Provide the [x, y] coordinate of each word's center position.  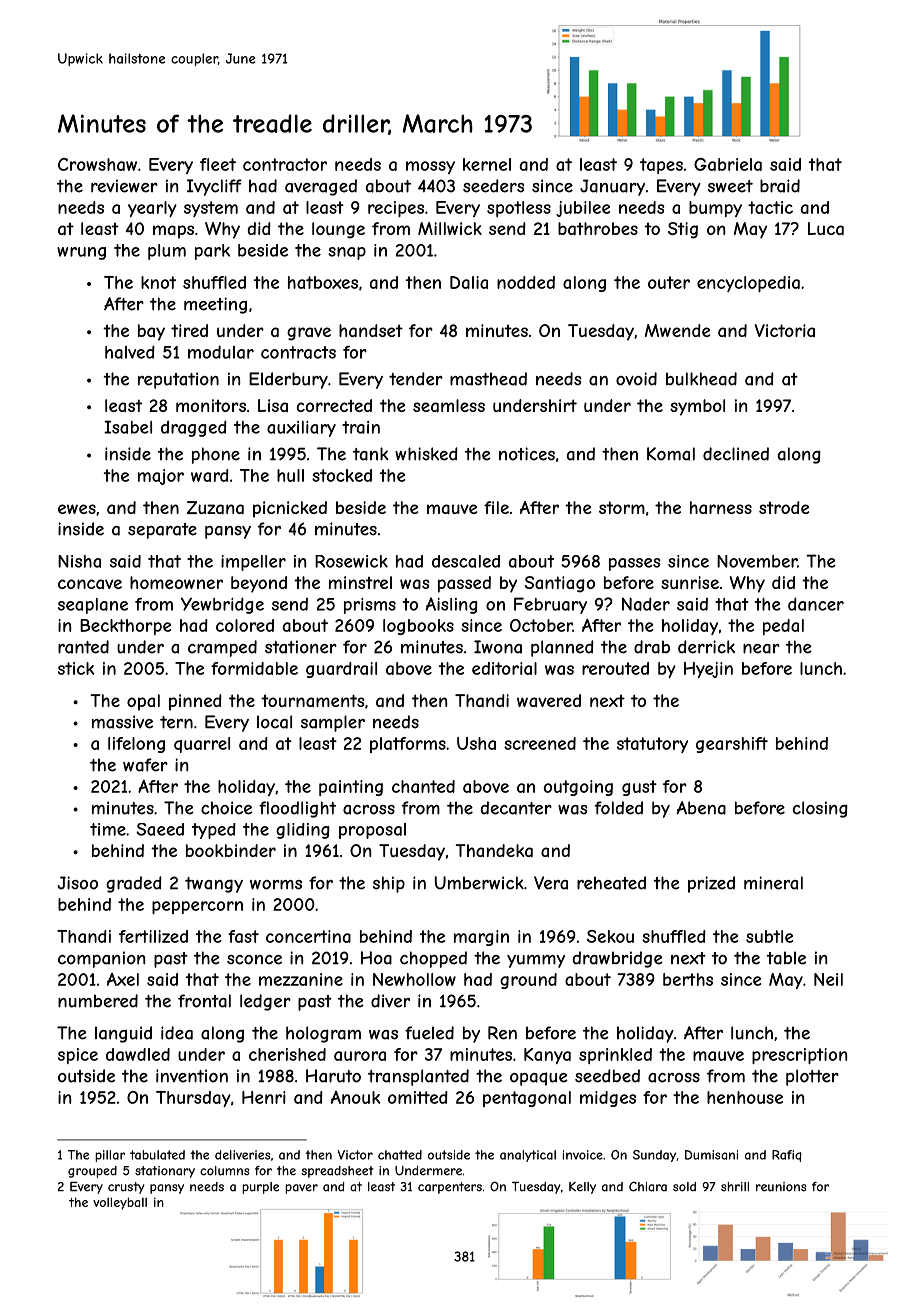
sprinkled [615, 1056]
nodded [526, 282]
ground [528, 981]
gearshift [732, 745]
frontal [204, 1001]
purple [260, 1188]
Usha [476, 743]
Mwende [677, 330]
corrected [334, 405]
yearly [152, 209]
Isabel [128, 427]
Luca [826, 228]
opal [143, 702]
